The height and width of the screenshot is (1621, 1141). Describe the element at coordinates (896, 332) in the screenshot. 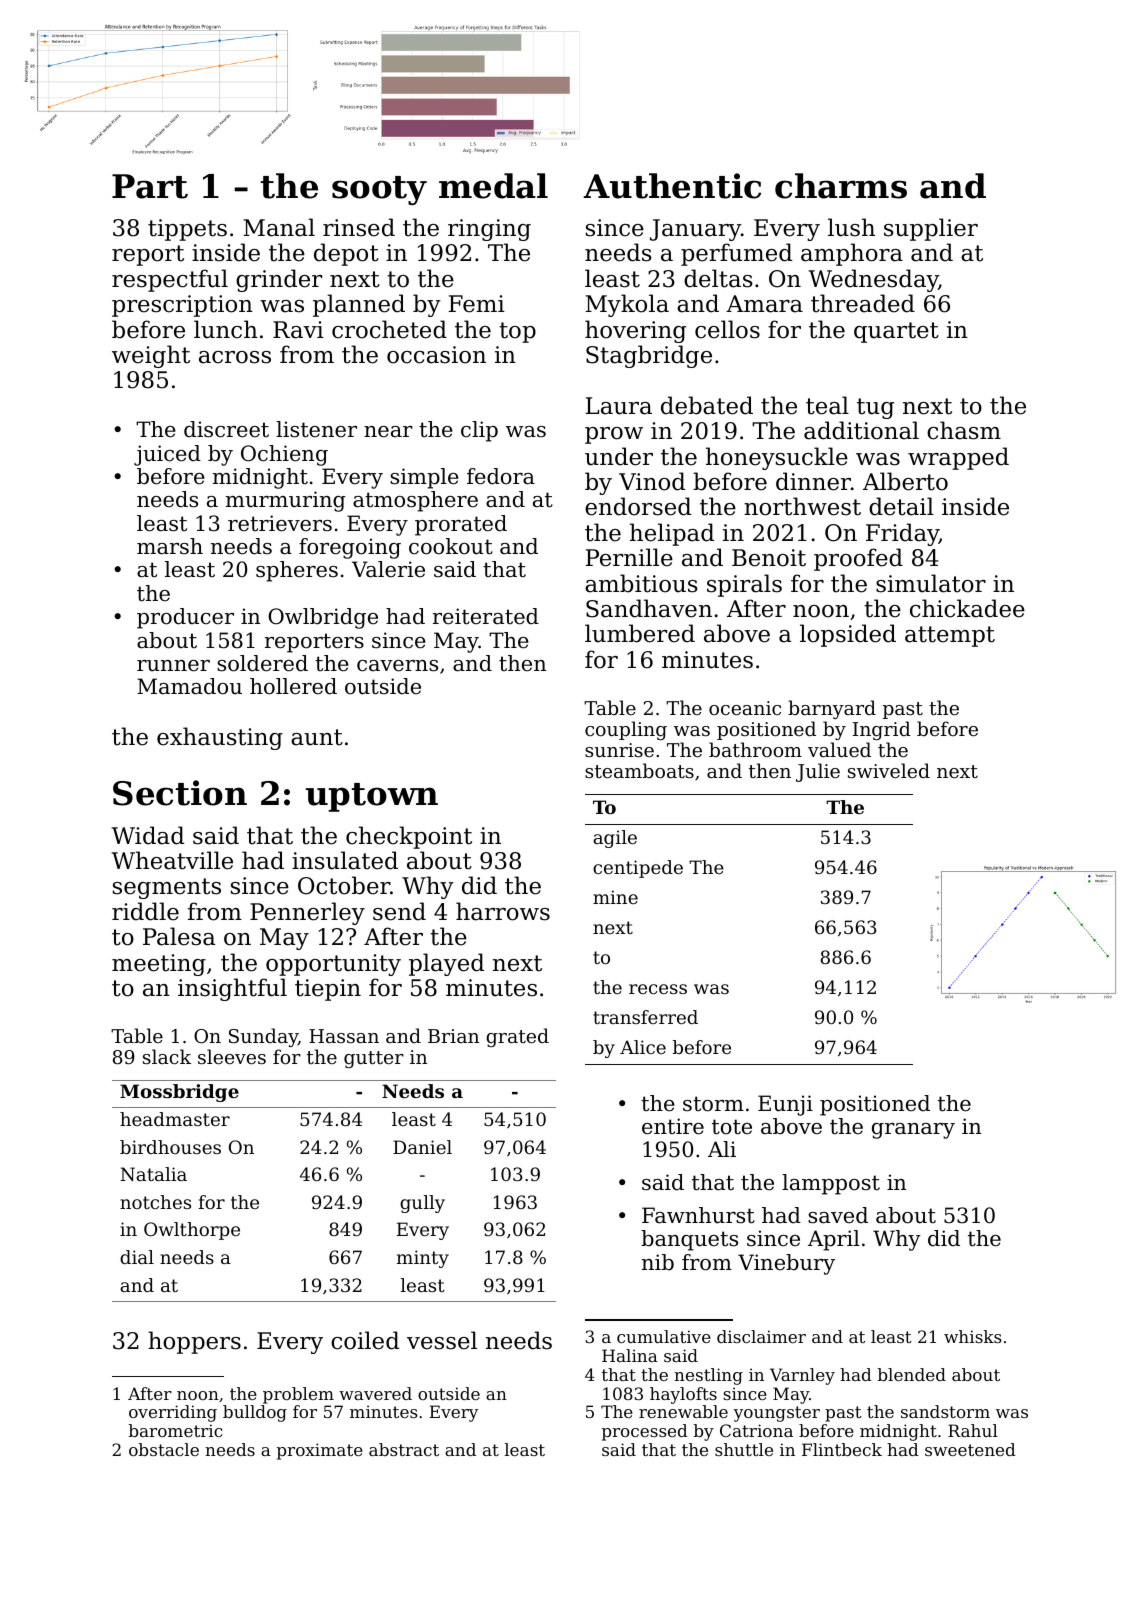

I see `quartet` at that location.
